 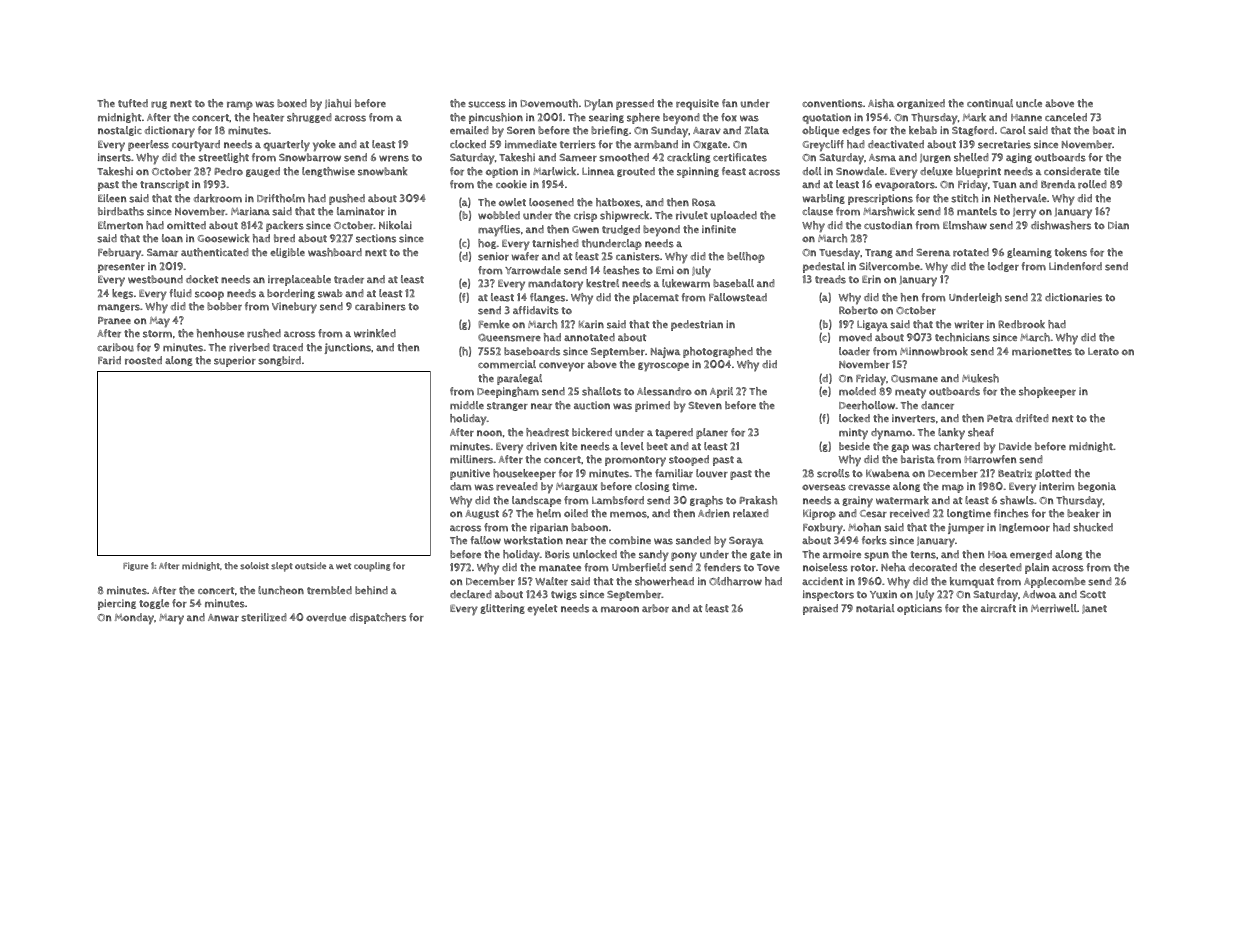 What do you see at coordinates (134, 619) in the image?
I see `Monday` at bounding box center [134, 619].
